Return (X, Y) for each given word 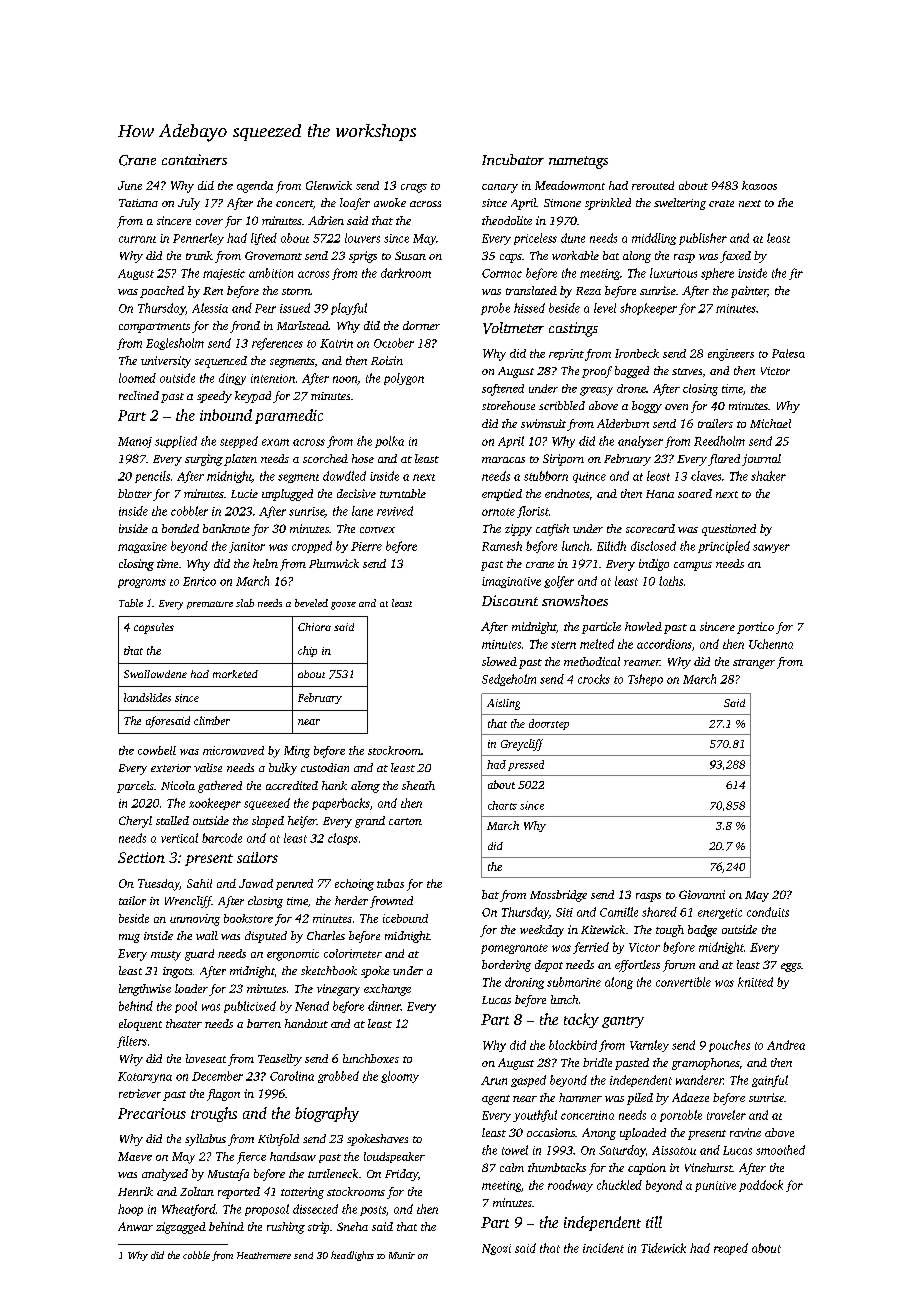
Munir (402, 1255)
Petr (265, 308)
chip (307, 651)
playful (349, 309)
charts (502, 805)
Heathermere (264, 1255)
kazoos (759, 185)
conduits (768, 912)
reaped (731, 1249)
